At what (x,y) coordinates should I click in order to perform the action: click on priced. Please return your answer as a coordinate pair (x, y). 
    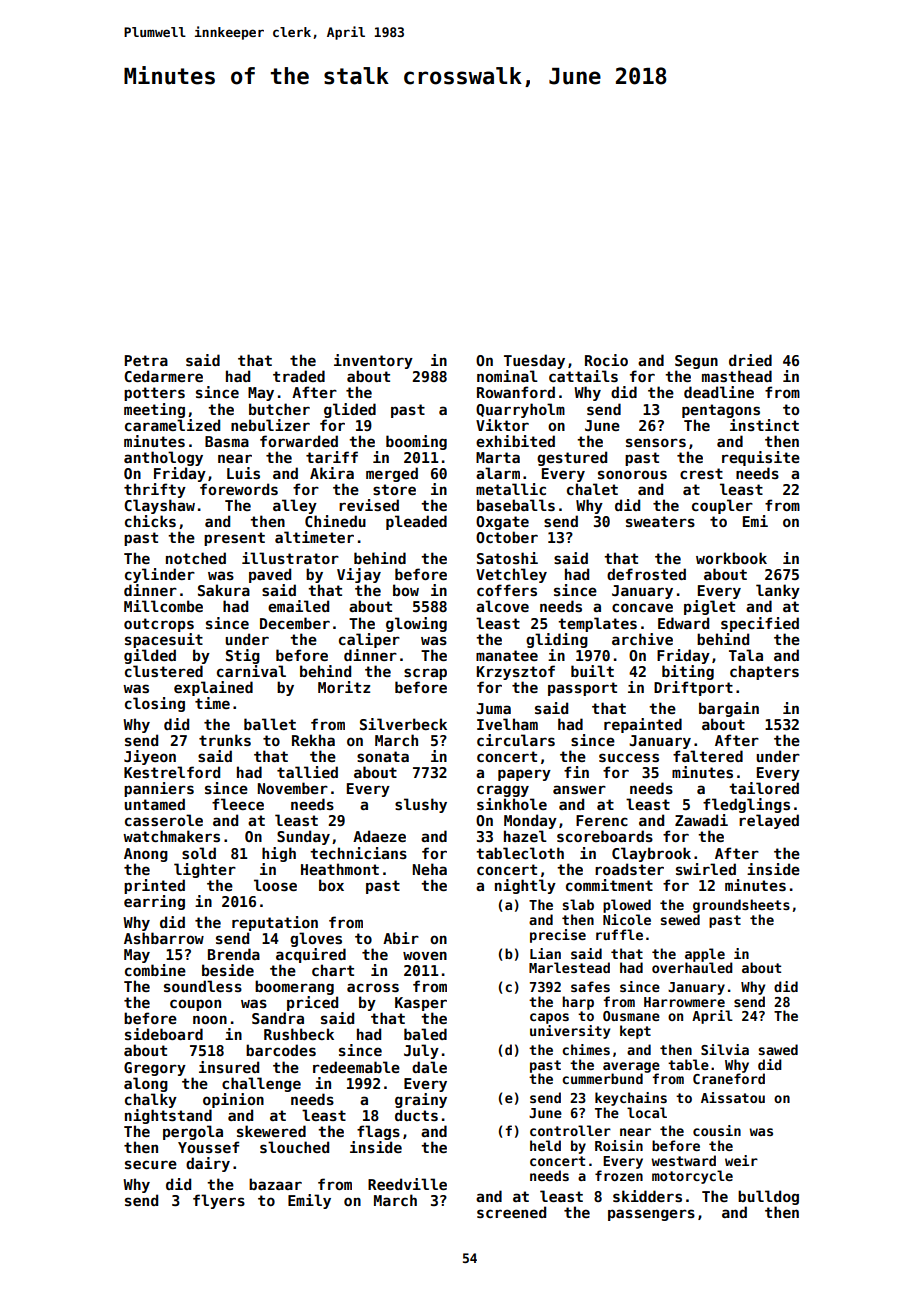
    Looking at the image, I should click on (312, 1003).
